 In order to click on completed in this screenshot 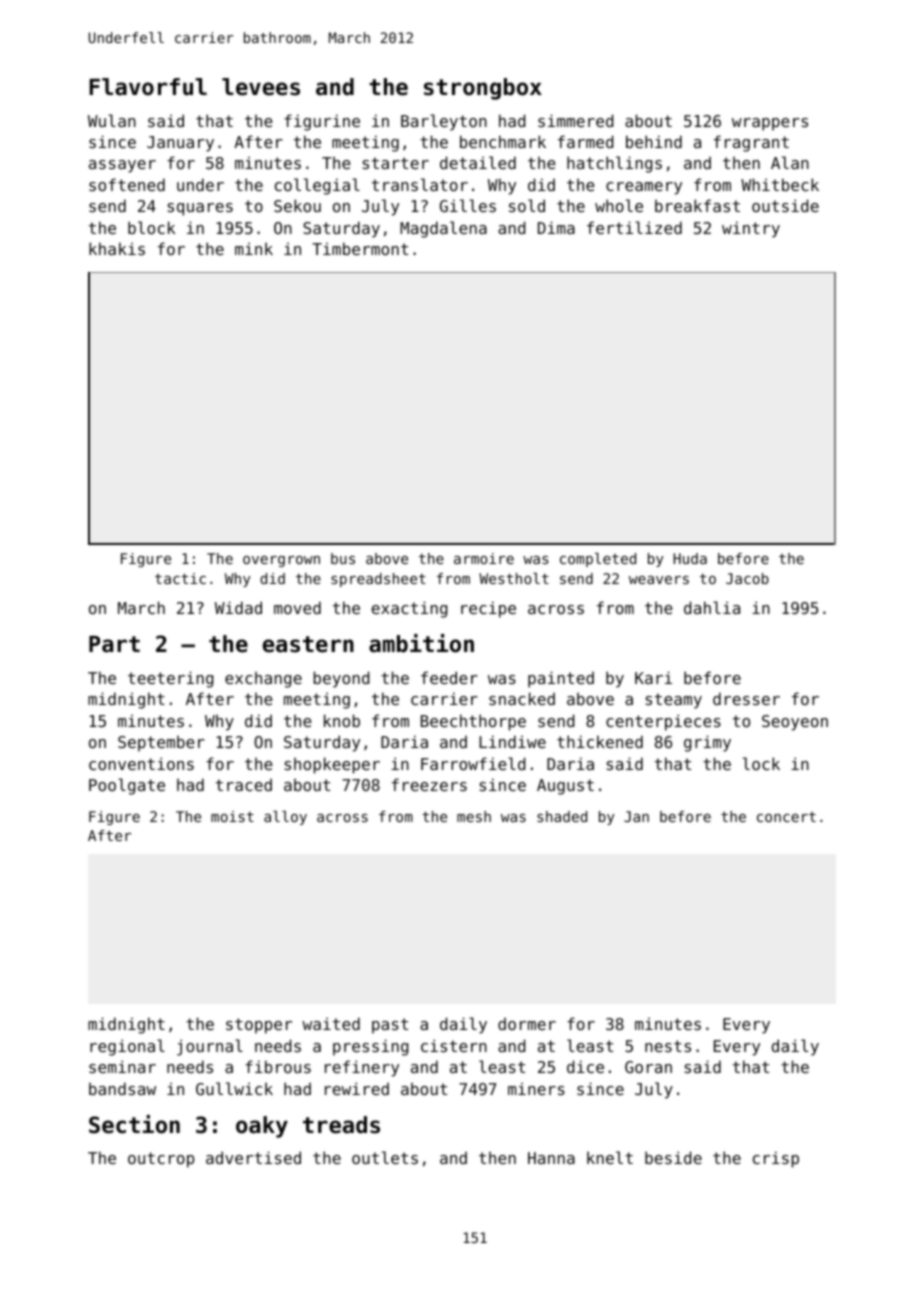, I will do `click(598, 560)`.
